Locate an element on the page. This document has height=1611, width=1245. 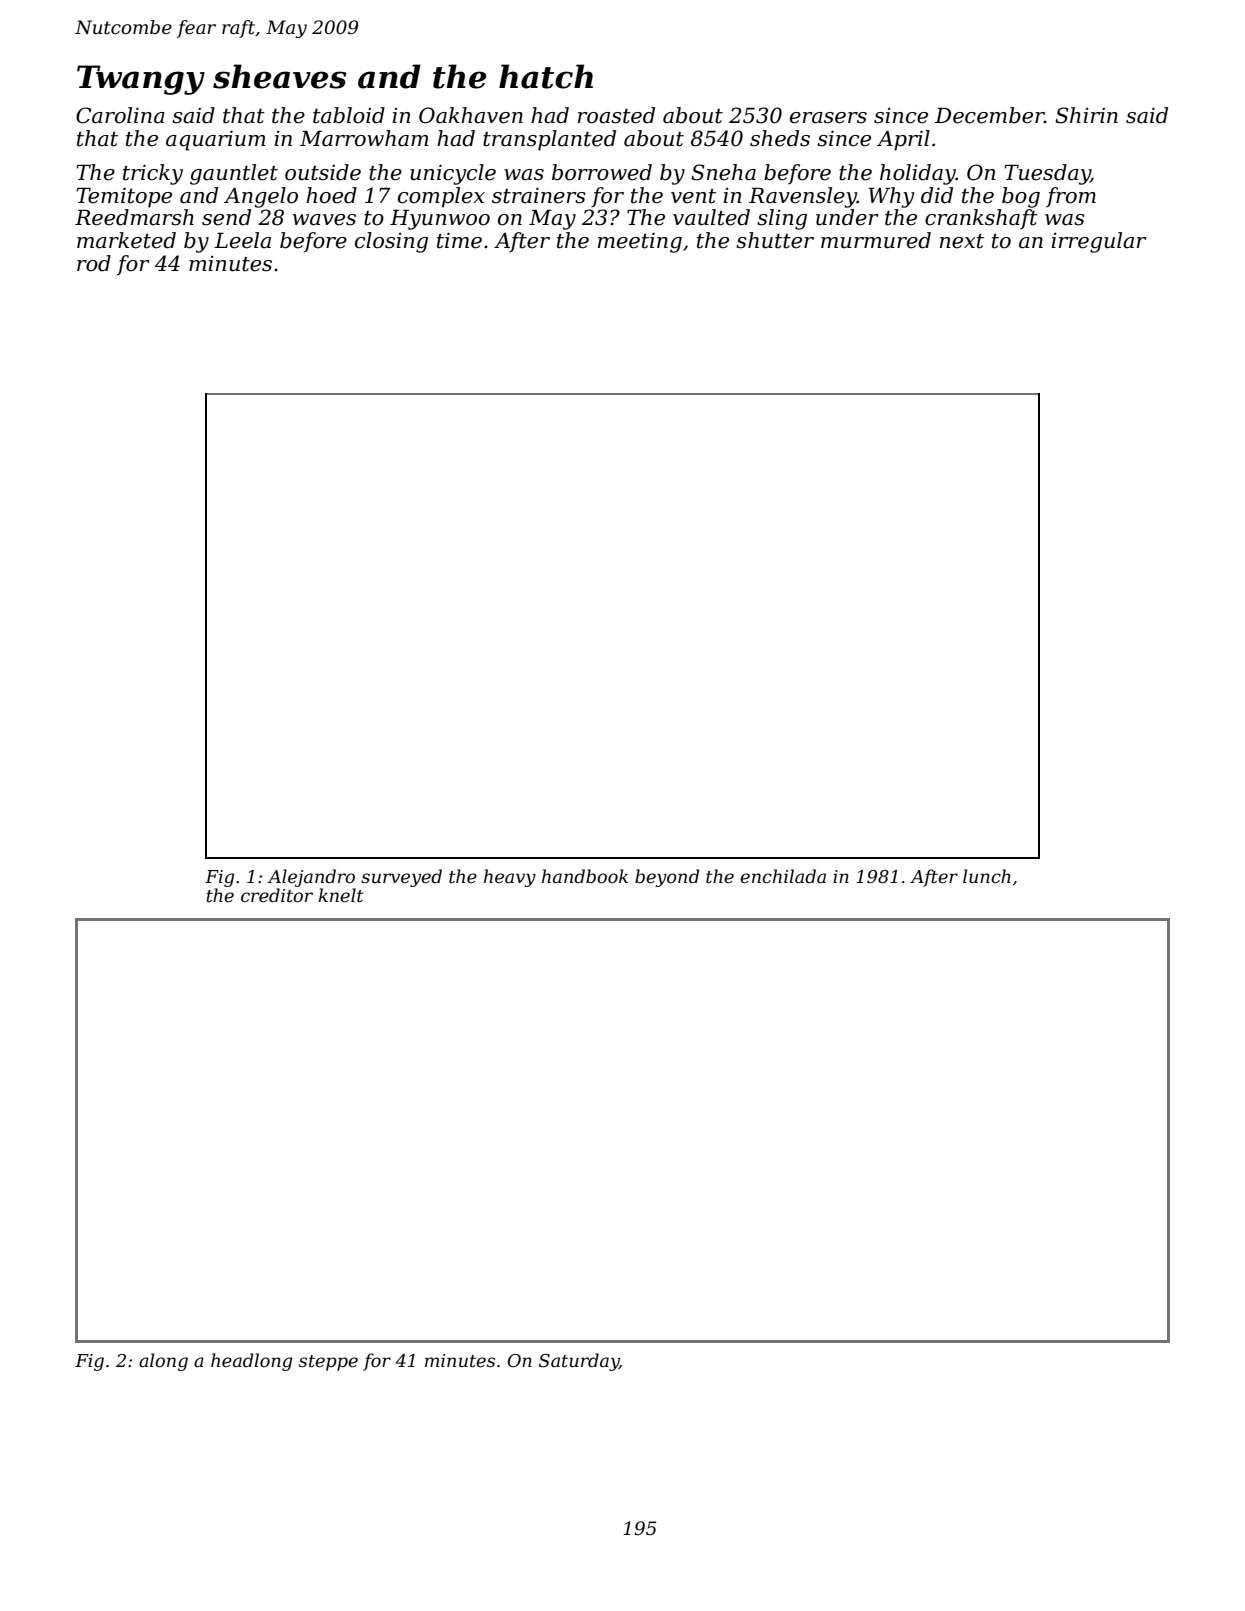
hatch is located at coordinates (546, 76).
